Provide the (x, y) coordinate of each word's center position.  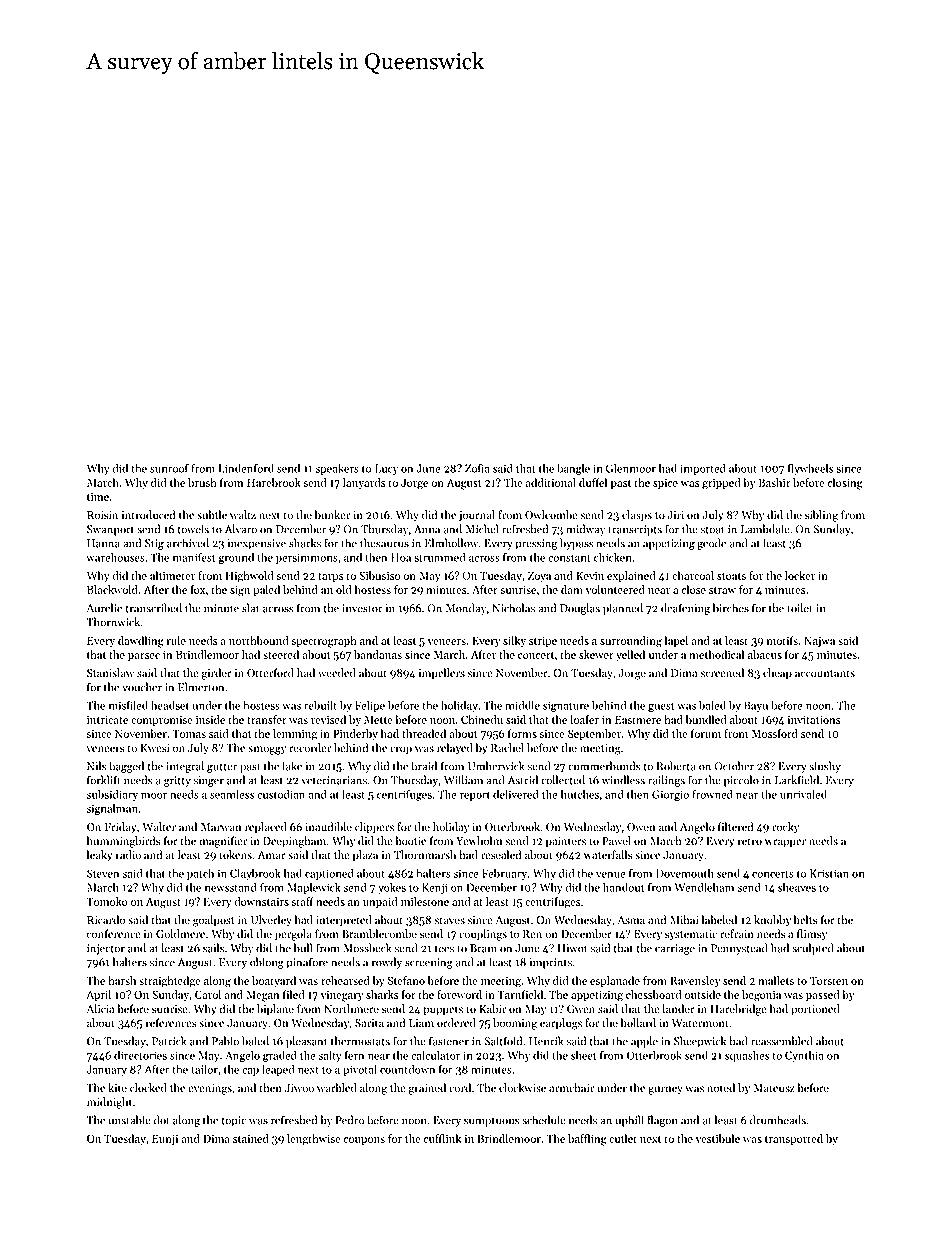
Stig (154, 544)
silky (514, 641)
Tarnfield (520, 994)
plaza (365, 856)
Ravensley (695, 981)
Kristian (829, 873)
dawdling (141, 642)
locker (800, 575)
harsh (122, 980)
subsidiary (112, 795)
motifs (782, 640)
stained (251, 1138)
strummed (439, 557)
